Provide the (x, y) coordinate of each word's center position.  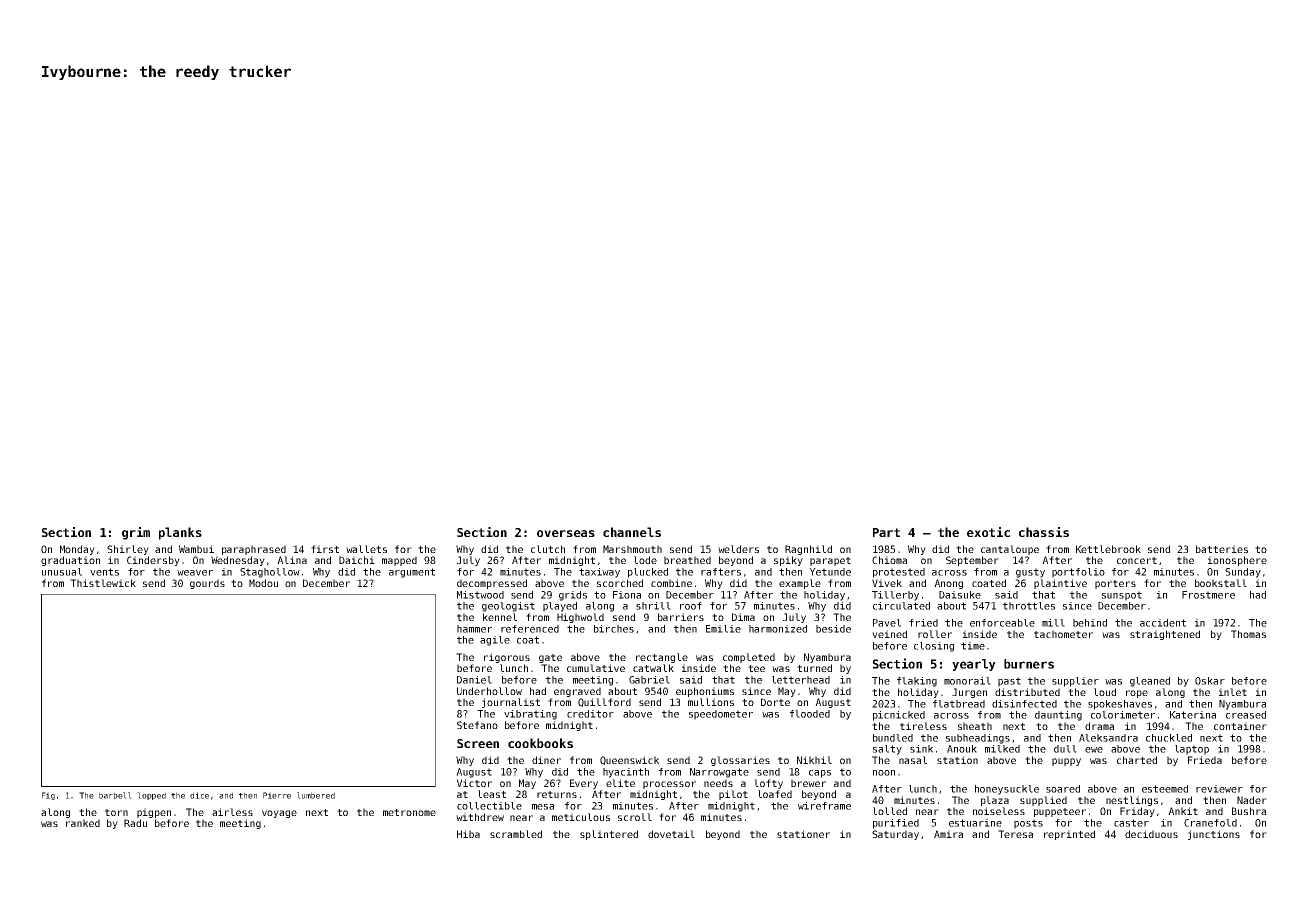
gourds (207, 584)
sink (921, 749)
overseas (566, 533)
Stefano (477, 725)
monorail (967, 681)
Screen (478, 743)
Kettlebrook (1108, 549)
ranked (83, 823)
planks (180, 533)
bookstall (1221, 583)
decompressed (492, 584)
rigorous (507, 658)
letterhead (801, 680)
